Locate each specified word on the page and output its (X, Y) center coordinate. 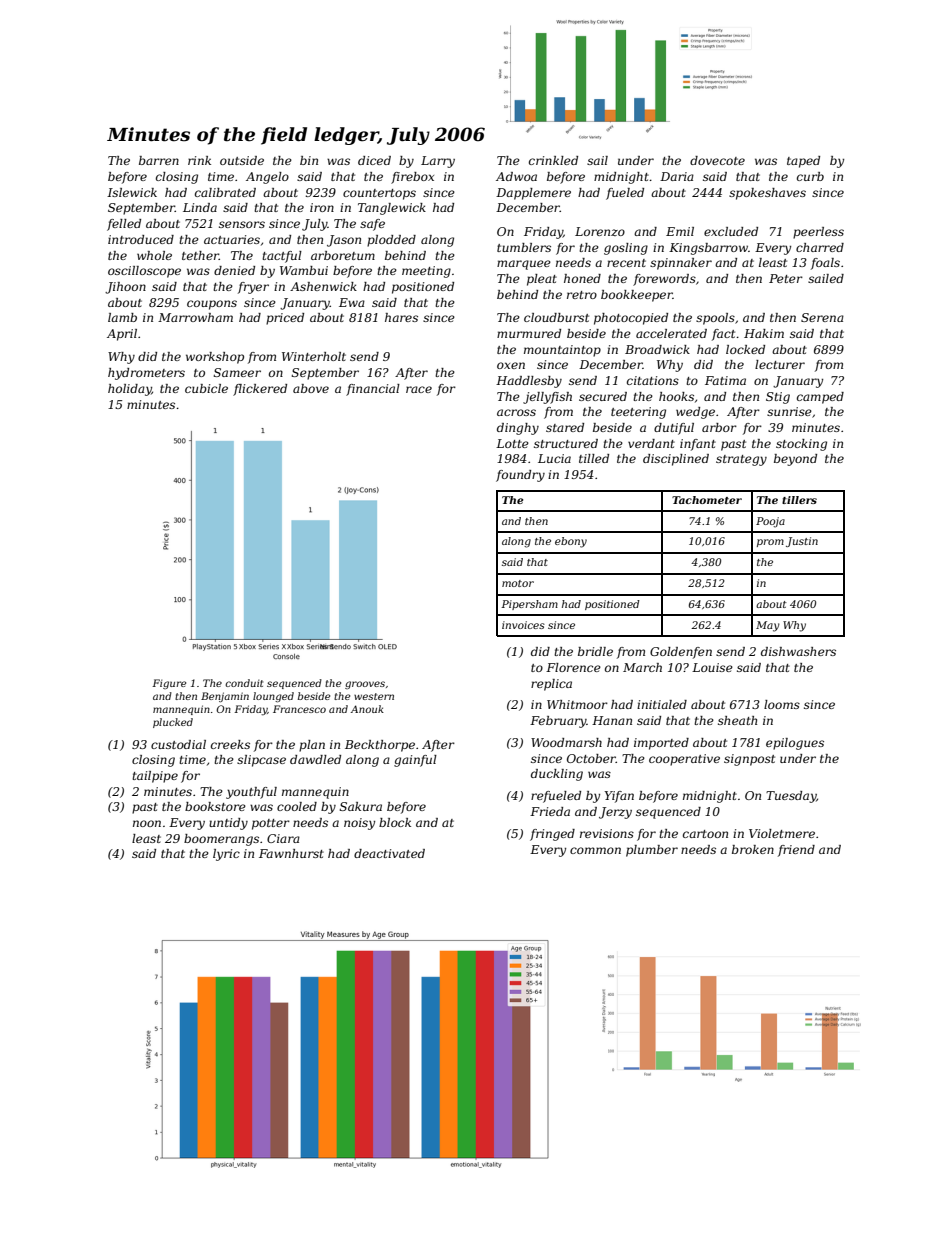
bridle (595, 651)
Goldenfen (681, 653)
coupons (212, 305)
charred (820, 247)
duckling (557, 775)
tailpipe (155, 777)
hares (401, 317)
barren (159, 160)
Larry (438, 162)
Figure (169, 684)
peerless (818, 233)
